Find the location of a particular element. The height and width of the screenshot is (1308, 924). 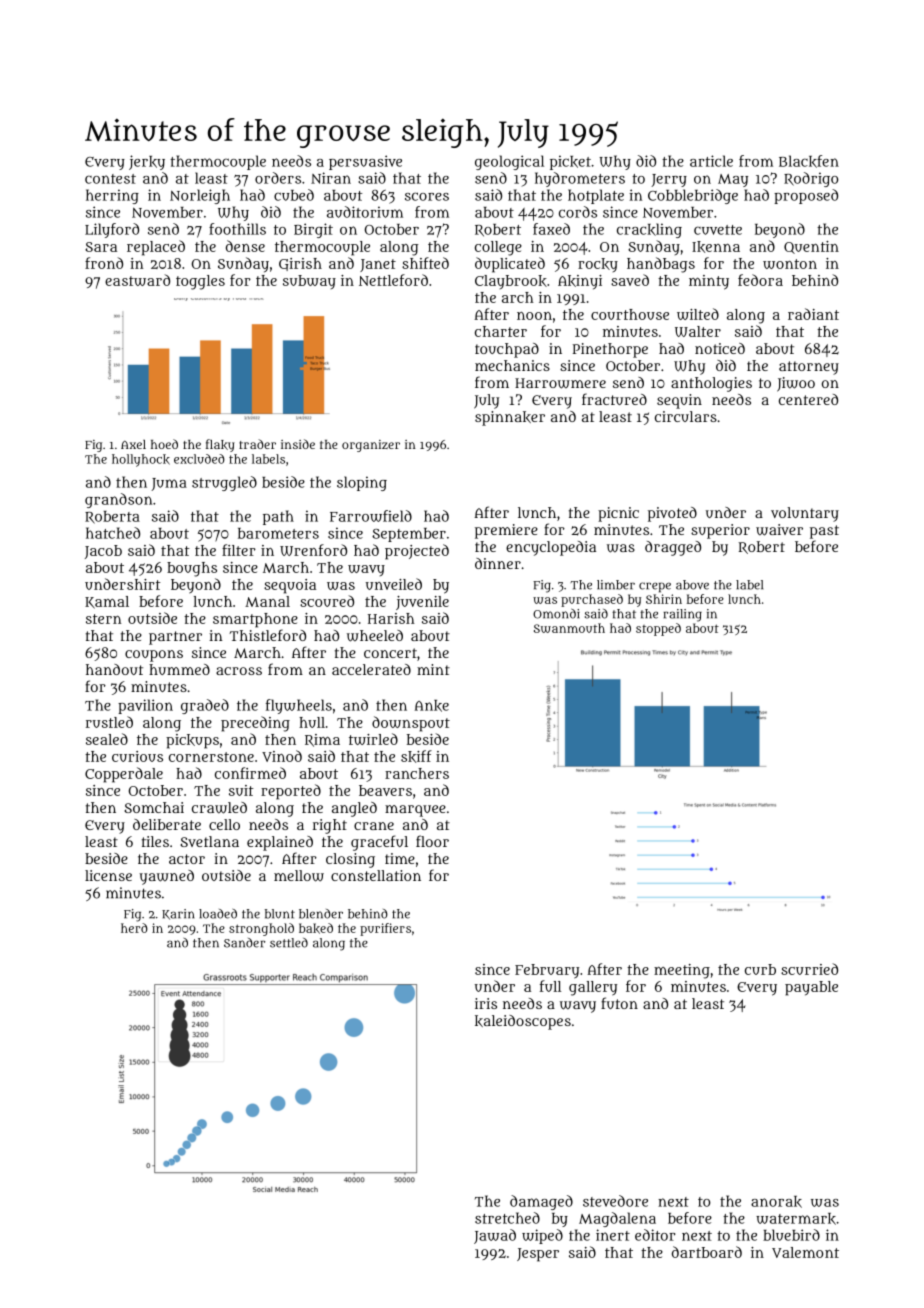

scurried is located at coordinates (809, 969).
